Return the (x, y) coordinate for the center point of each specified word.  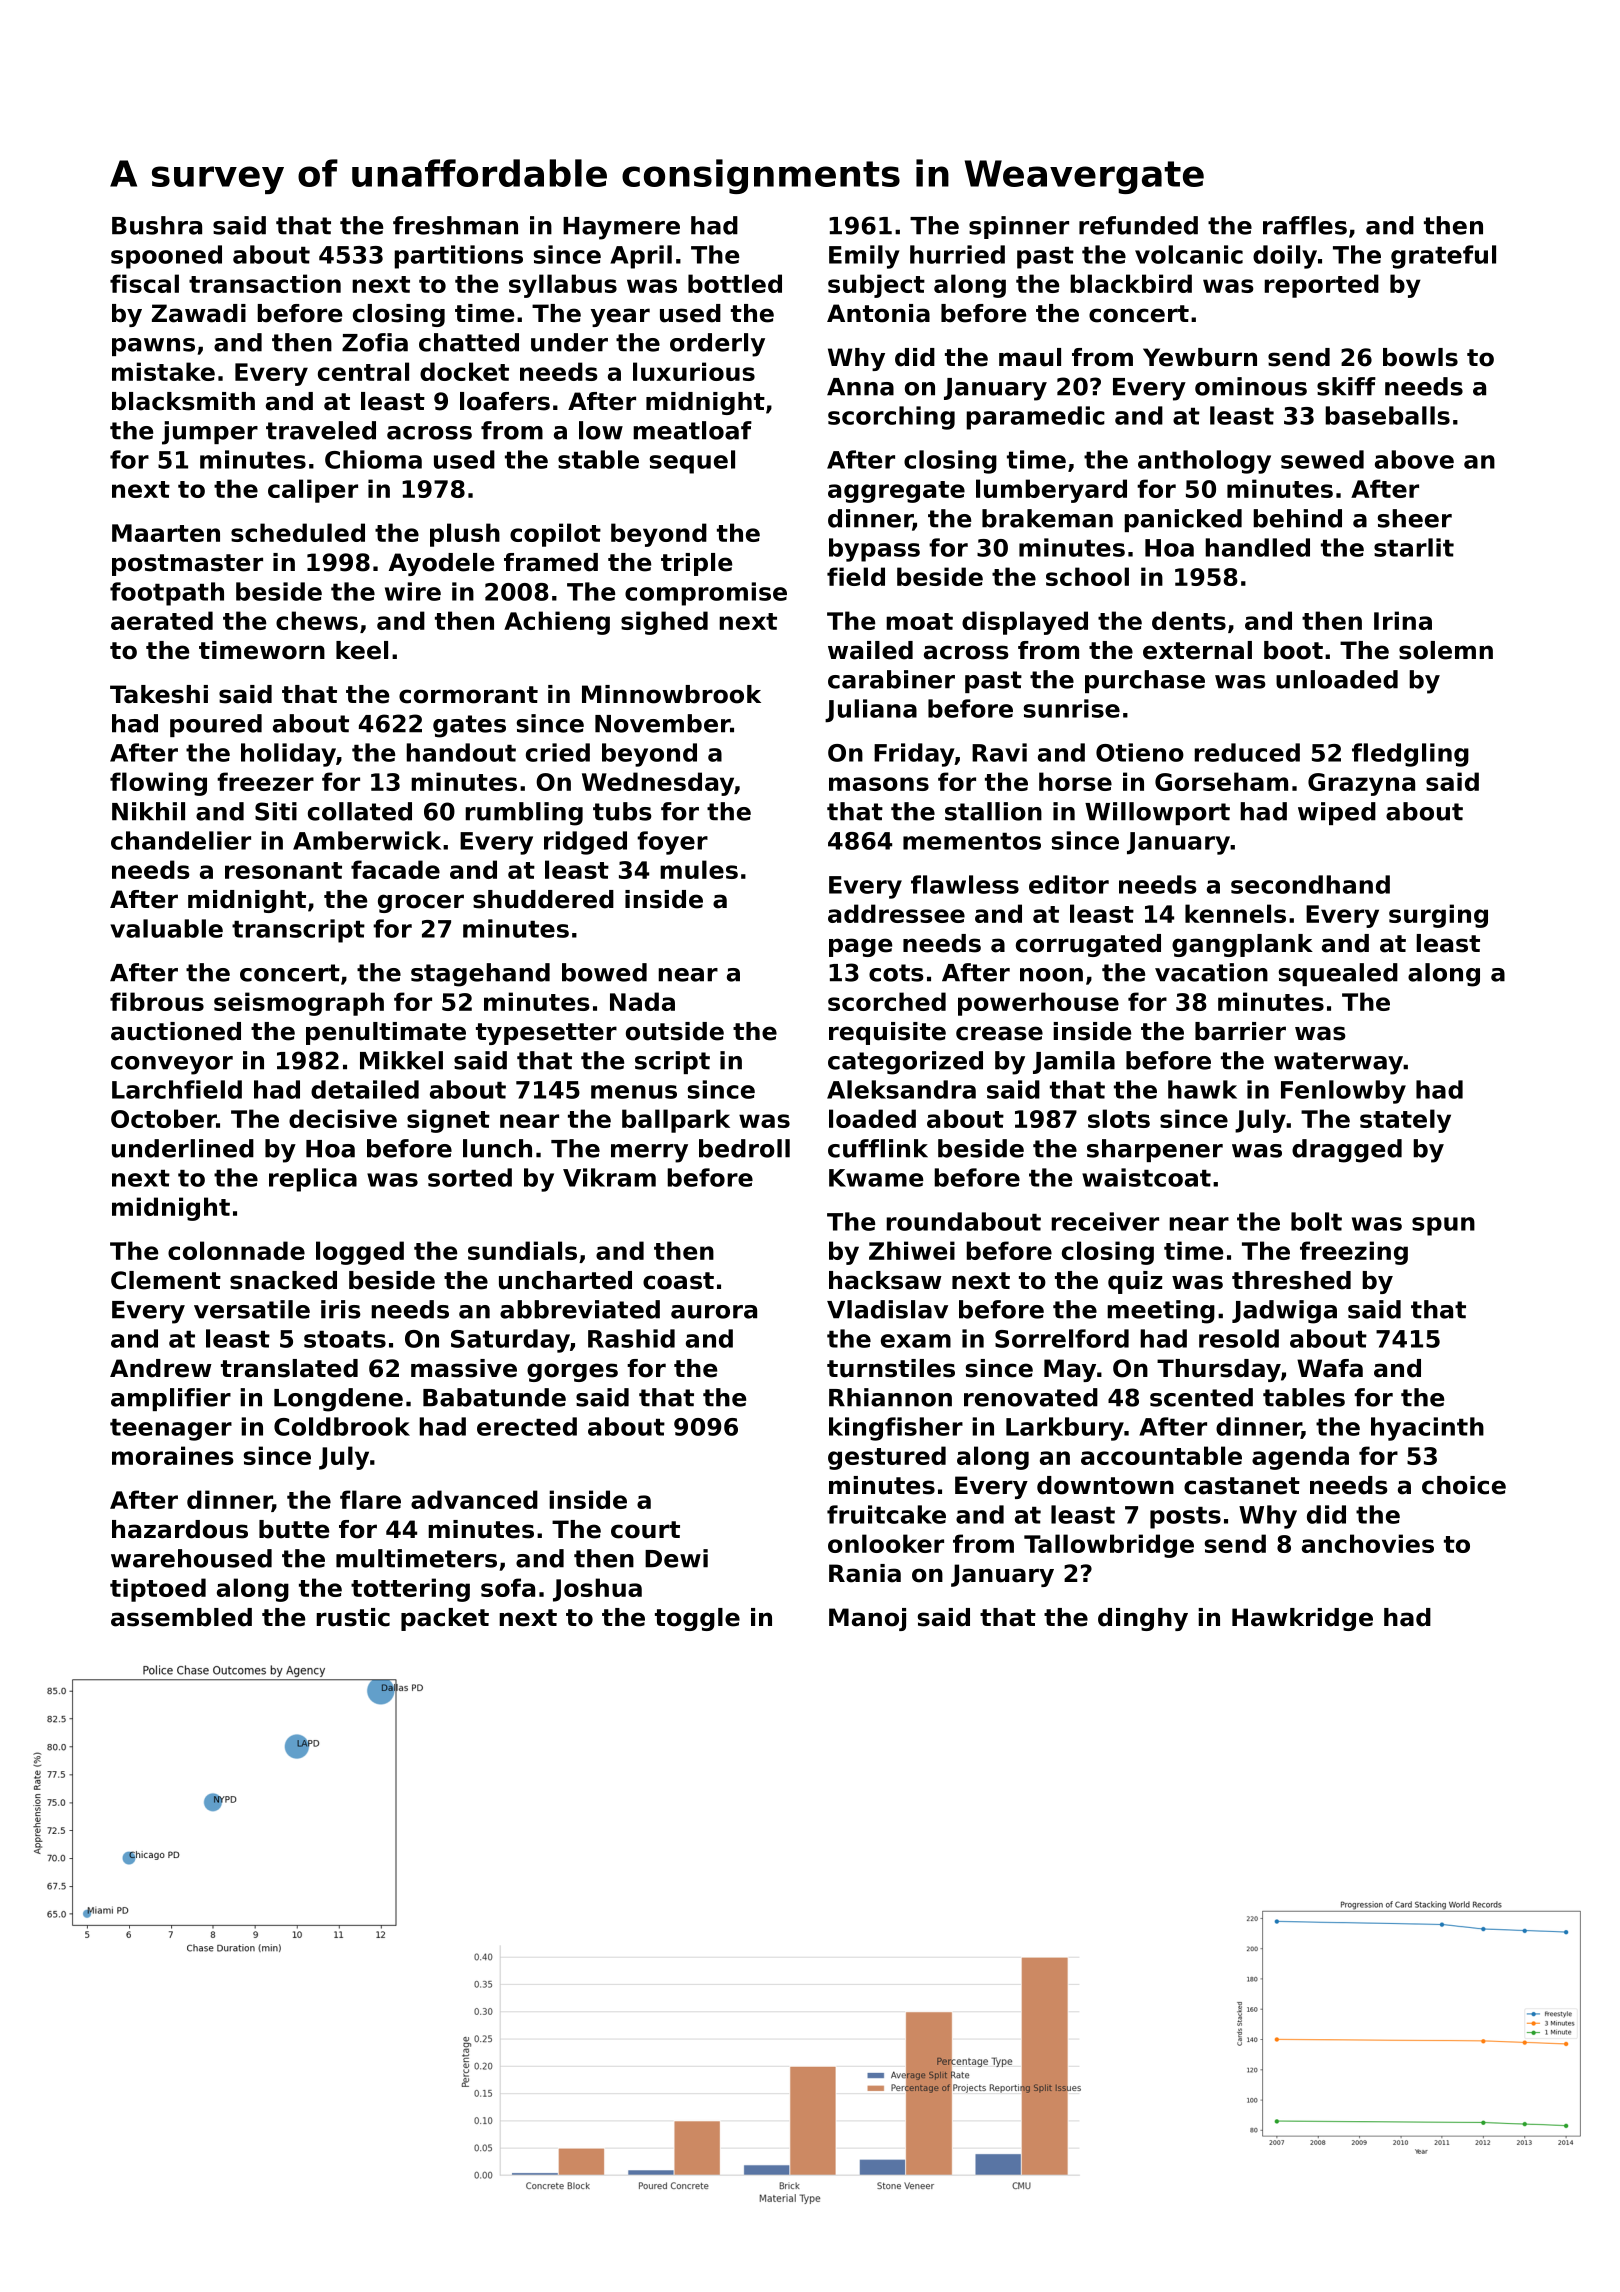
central (363, 371)
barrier (1240, 1031)
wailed (870, 650)
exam (916, 1341)
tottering (410, 1590)
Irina (1403, 620)
